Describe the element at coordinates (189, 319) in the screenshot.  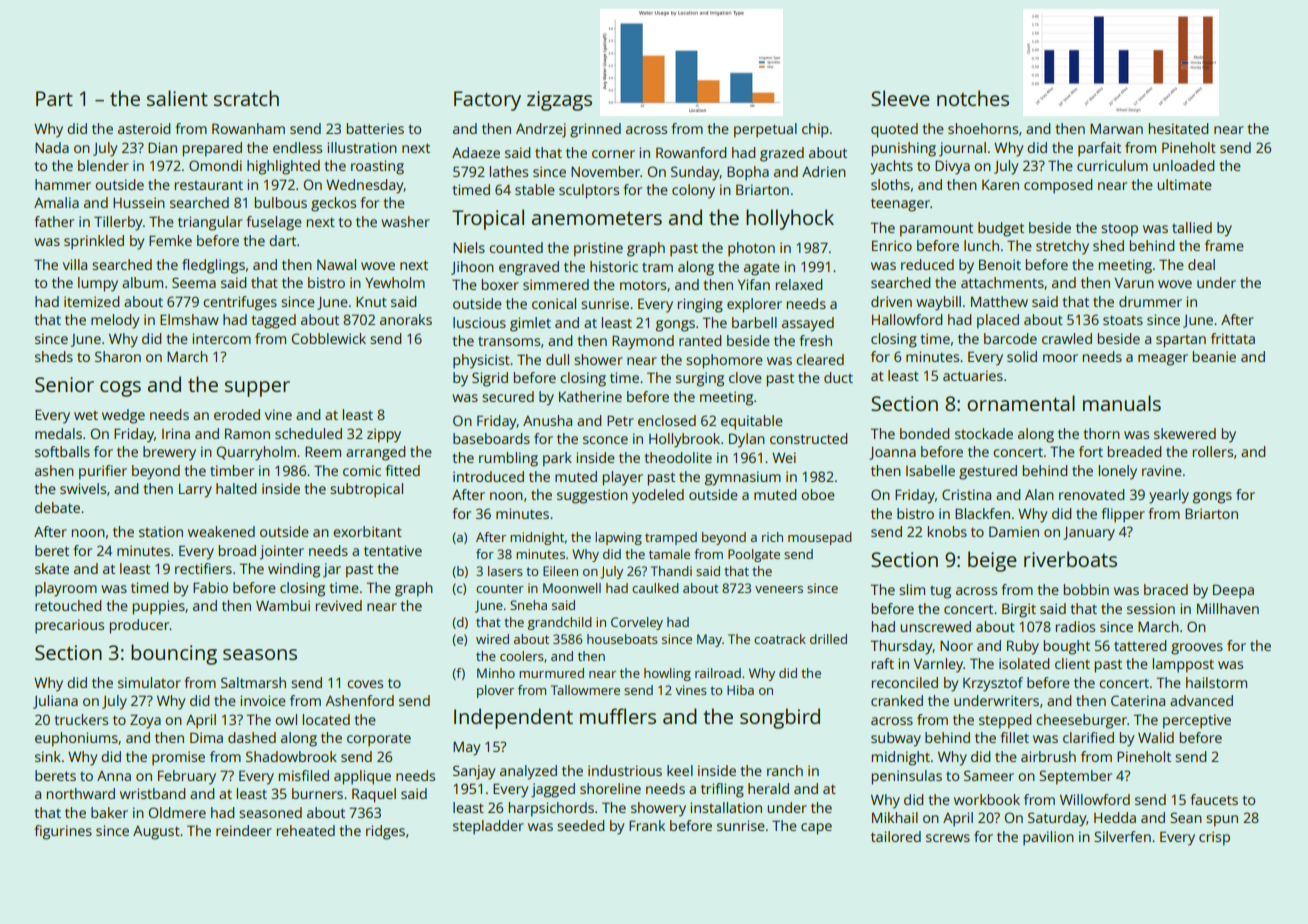
I see `Elmshaw` at that location.
